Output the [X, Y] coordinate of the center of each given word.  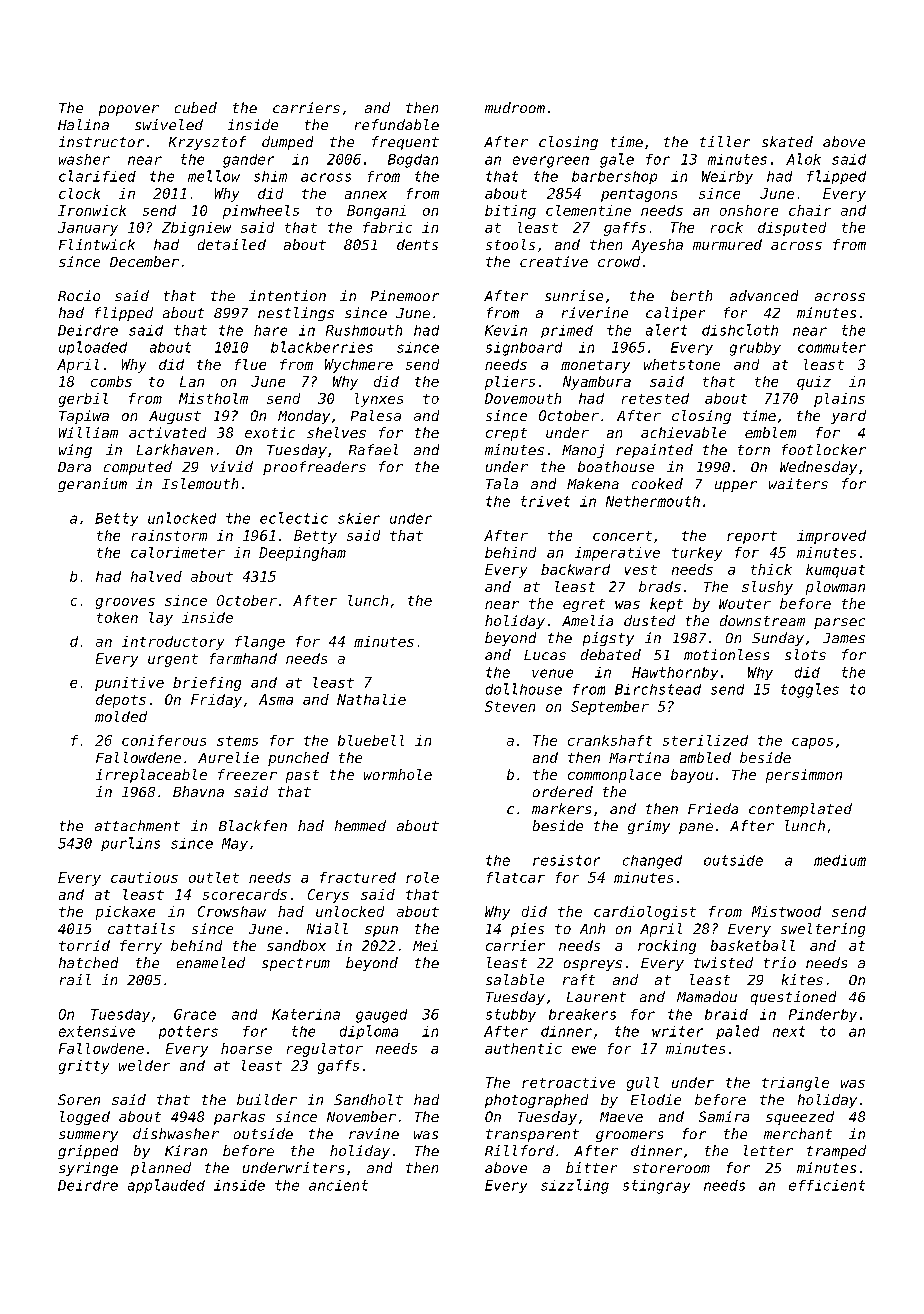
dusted [649, 620]
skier [359, 518]
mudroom [515, 107]
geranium [92, 485]
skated [787, 141]
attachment [137, 825]
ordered [563, 791]
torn [754, 450]
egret [584, 605]
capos [812, 743]
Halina [83, 124]
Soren [79, 1099]
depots [121, 701]
